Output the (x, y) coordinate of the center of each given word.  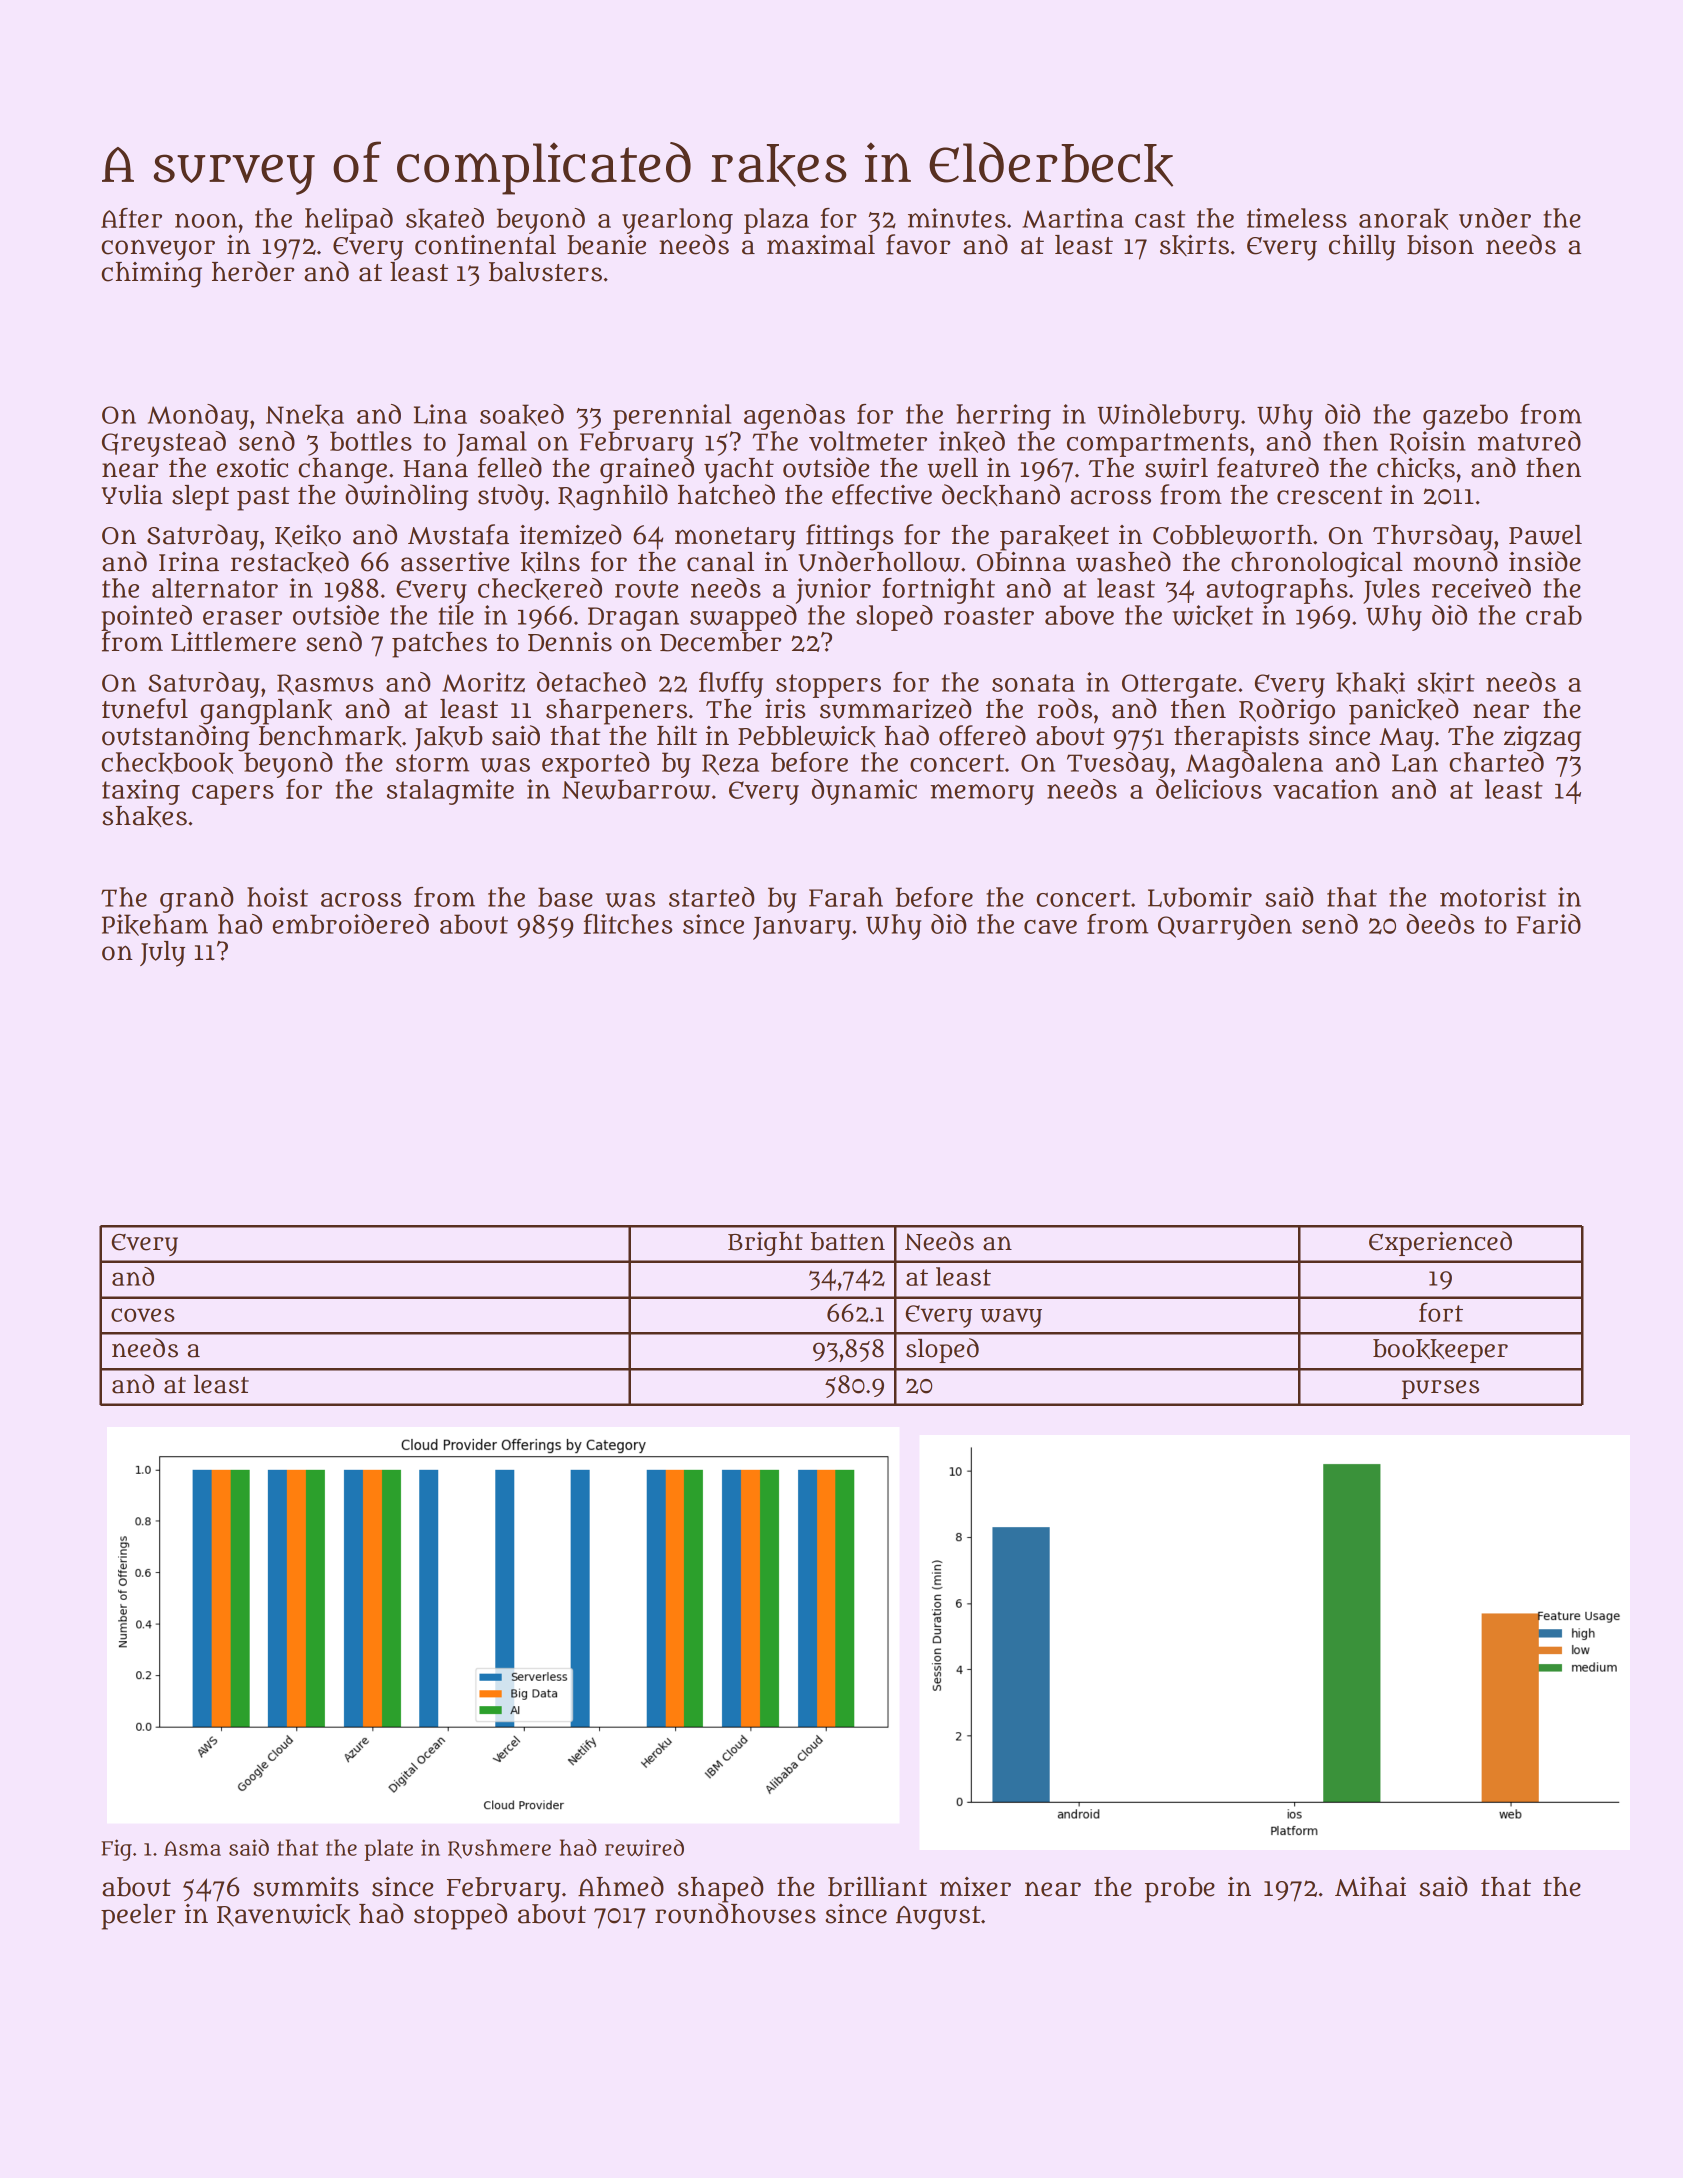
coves (143, 1315)
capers (233, 794)
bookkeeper (1440, 1351)
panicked (1404, 711)
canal (720, 562)
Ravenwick (283, 1915)
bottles (371, 441)
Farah (846, 897)
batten (848, 1241)
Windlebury (1169, 417)
